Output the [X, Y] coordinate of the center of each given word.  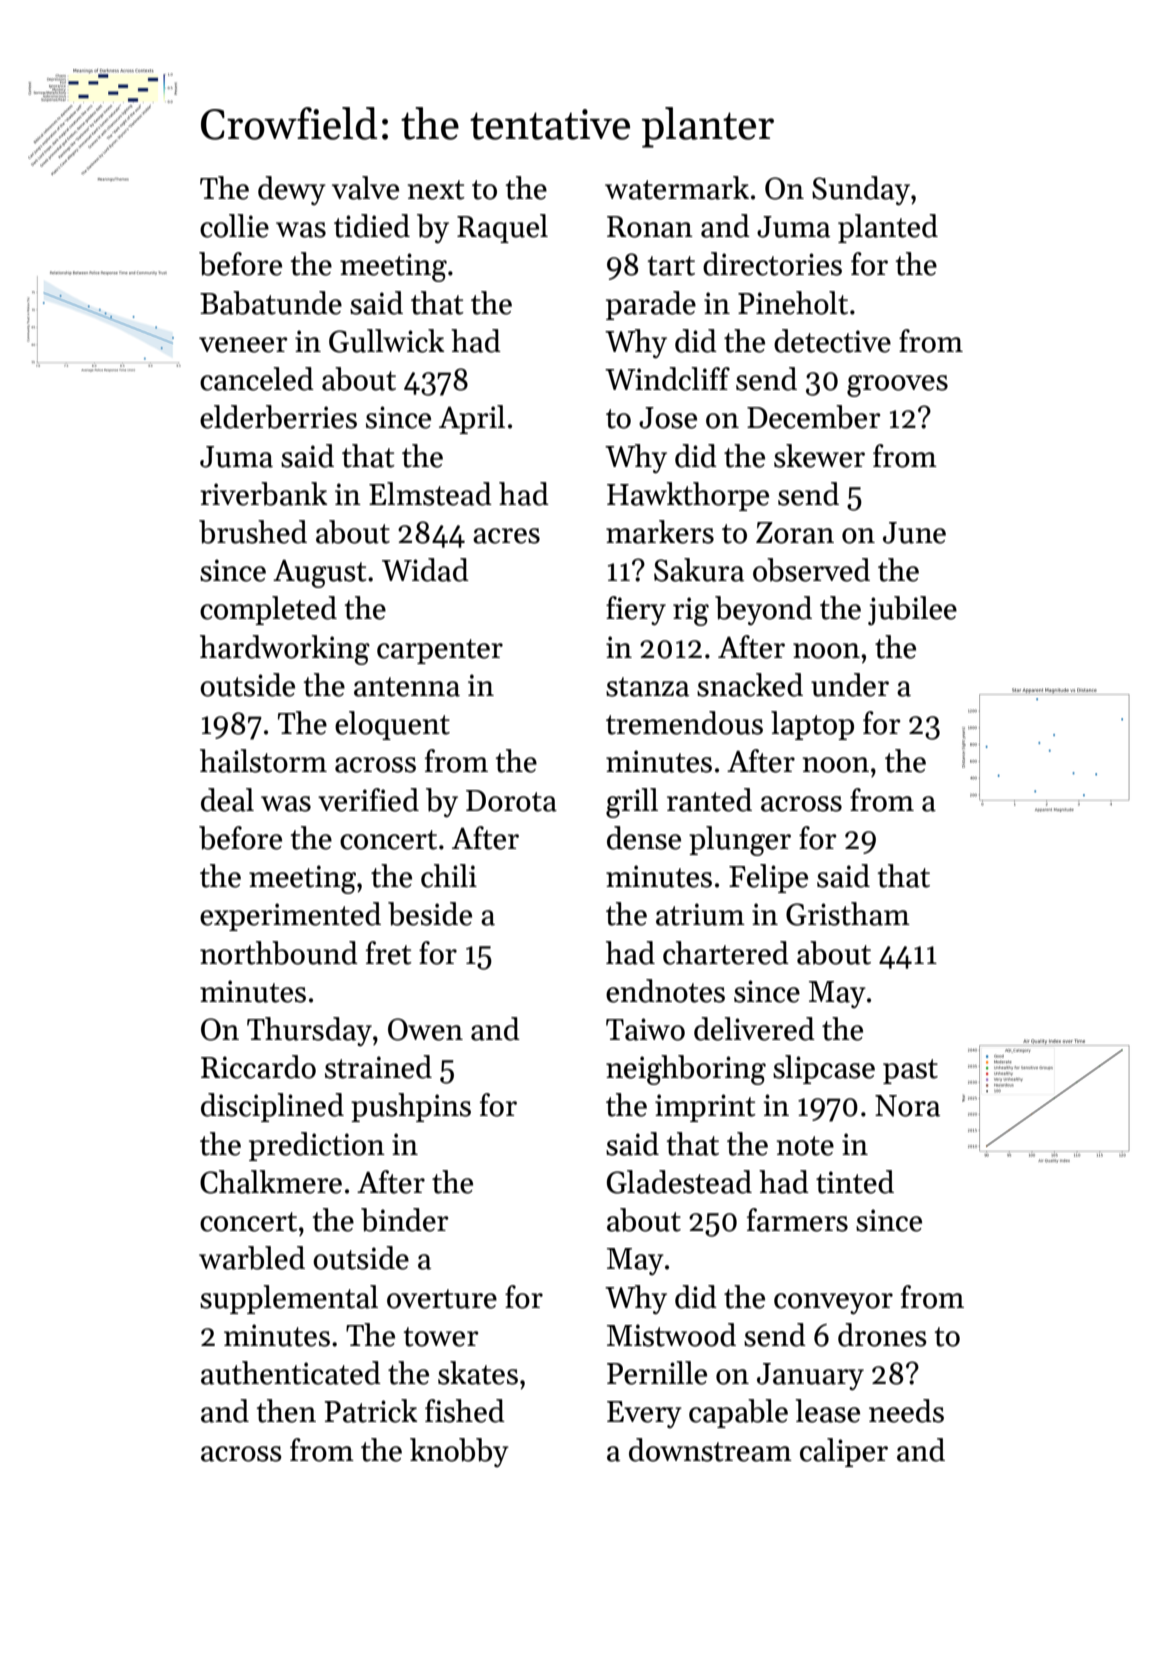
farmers [797, 1220]
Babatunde [271, 303]
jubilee [912, 611]
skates [478, 1373]
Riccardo [258, 1067]
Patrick [371, 1411]
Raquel [502, 228]
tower [441, 1337]
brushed [253, 532]
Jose [668, 418]
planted [888, 228]
